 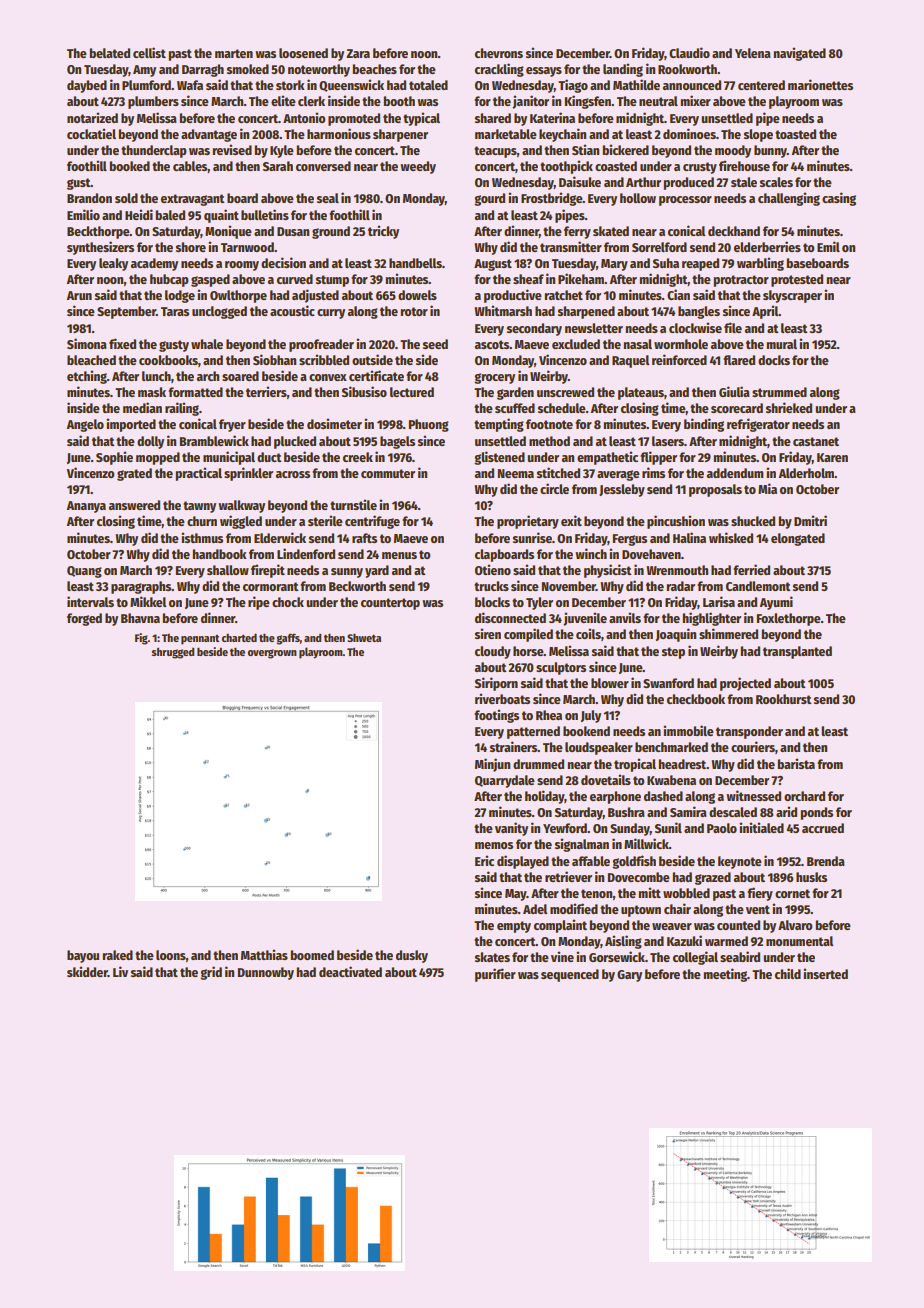 What do you see at coordinates (689, 537) in the screenshot?
I see `Halina` at bounding box center [689, 537].
